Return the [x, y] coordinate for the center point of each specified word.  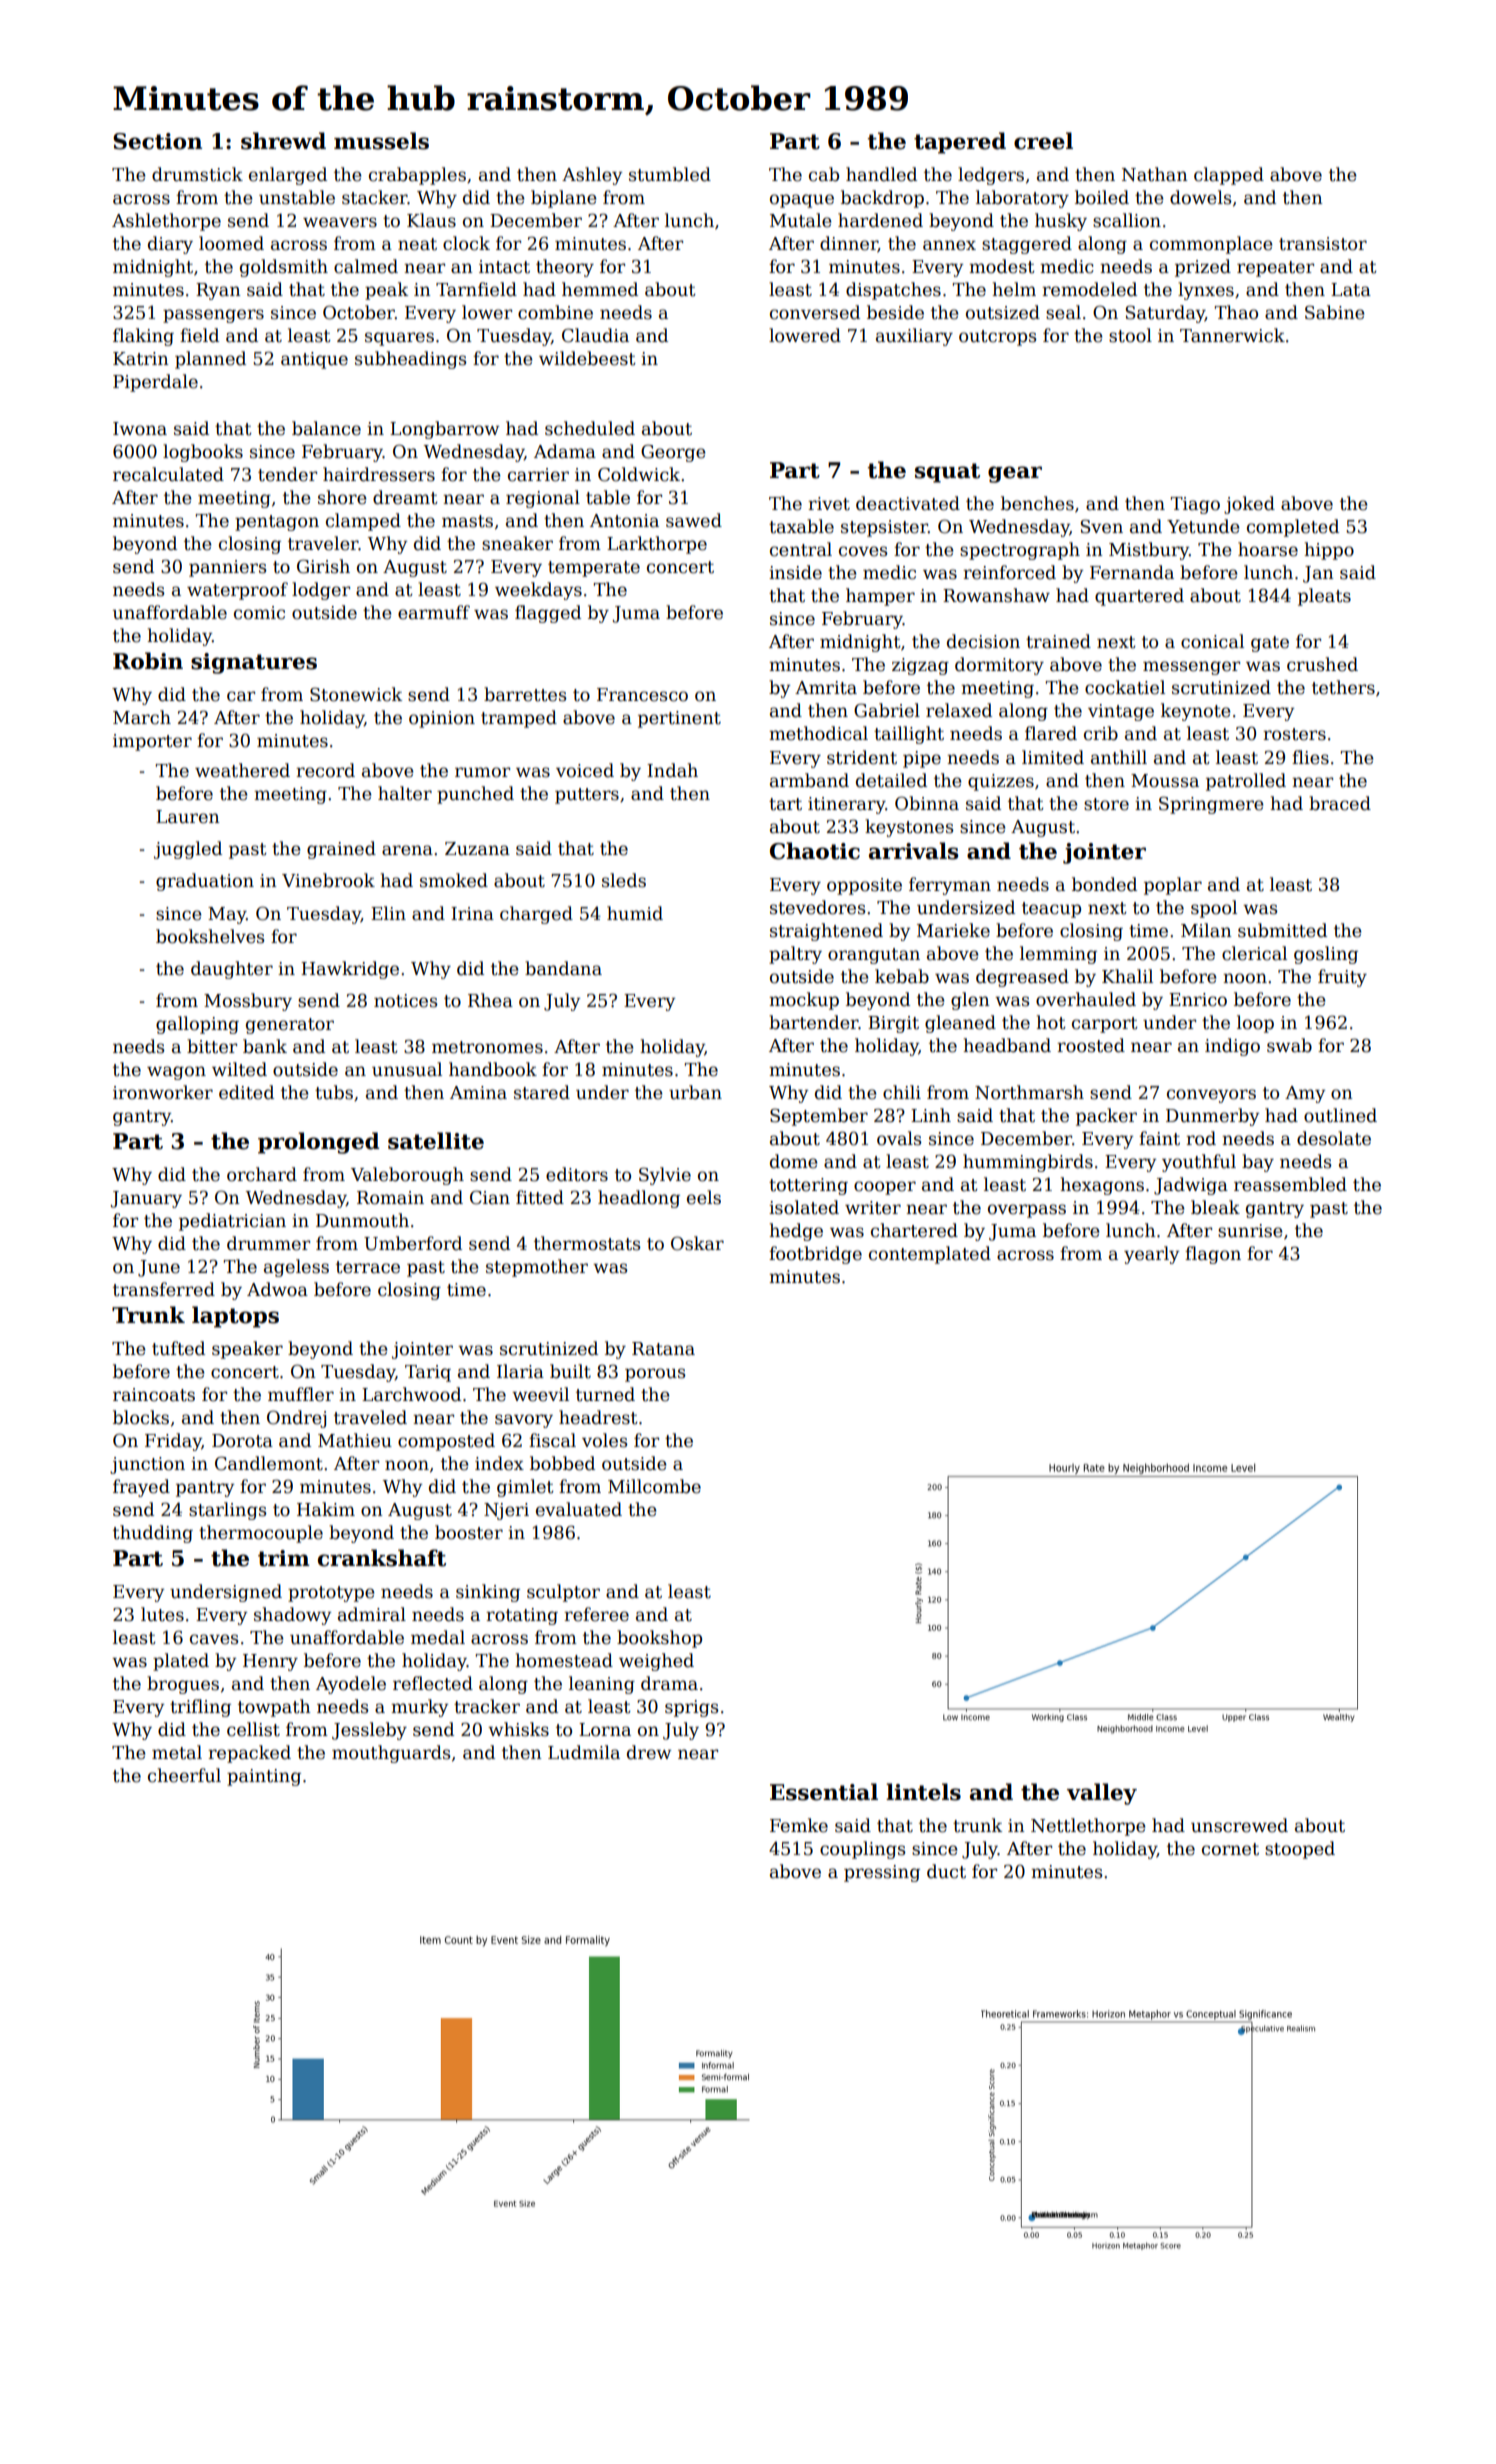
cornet [1230, 1849]
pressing [882, 1873]
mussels [381, 141]
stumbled [670, 174]
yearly [1151, 1255]
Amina [478, 1093]
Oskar [697, 1243]
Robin [148, 661]
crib [1101, 733]
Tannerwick [1232, 335]
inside [795, 572]
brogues [183, 1685]
